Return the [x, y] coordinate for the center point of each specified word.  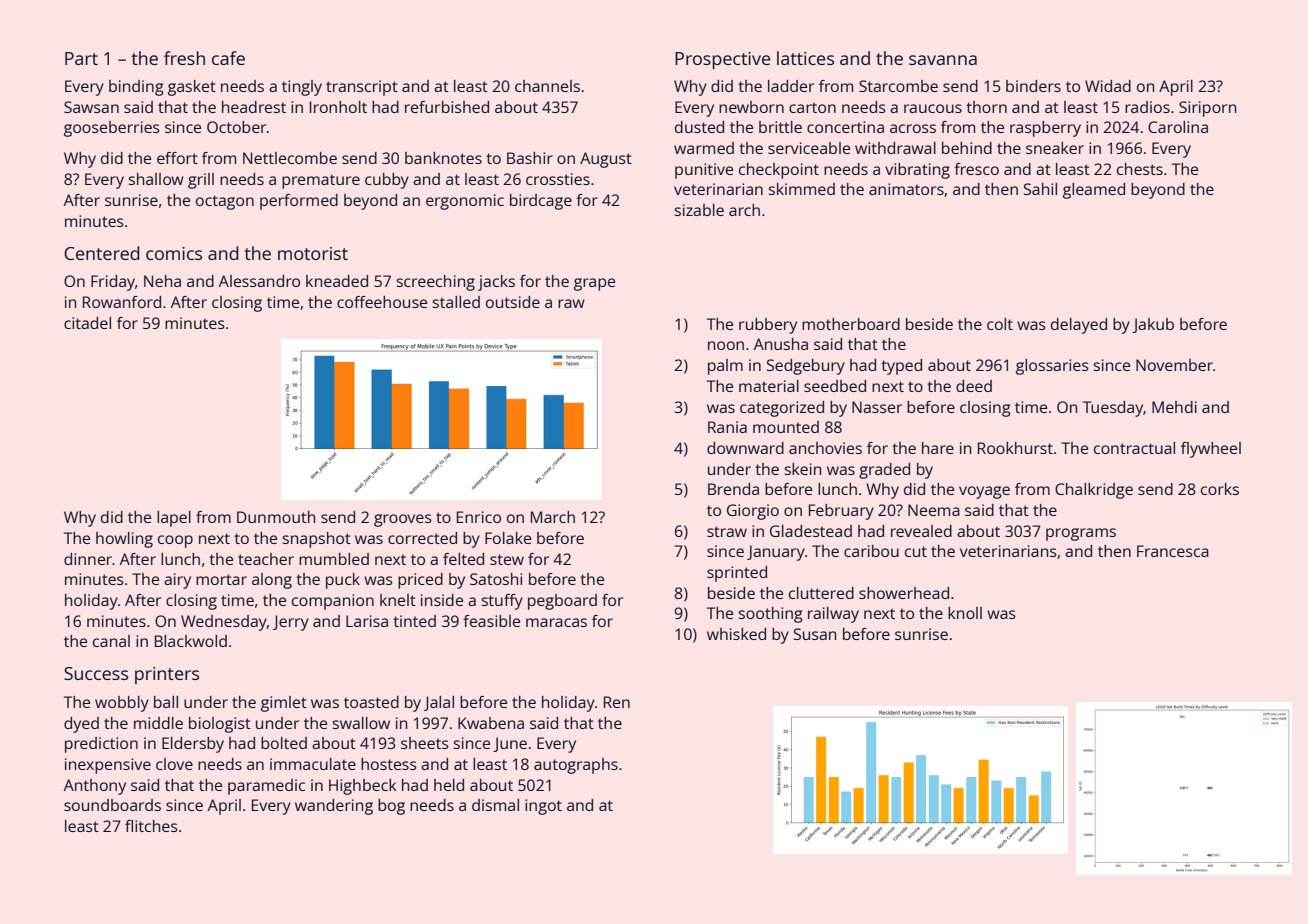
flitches [151, 826]
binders [1033, 86]
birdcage [541, 202]
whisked [736, 634]
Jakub [1153, 325]
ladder [791, 86]
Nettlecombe [290, 158]
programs [1081, 534]
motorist [313, 253]
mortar [221, 579]
